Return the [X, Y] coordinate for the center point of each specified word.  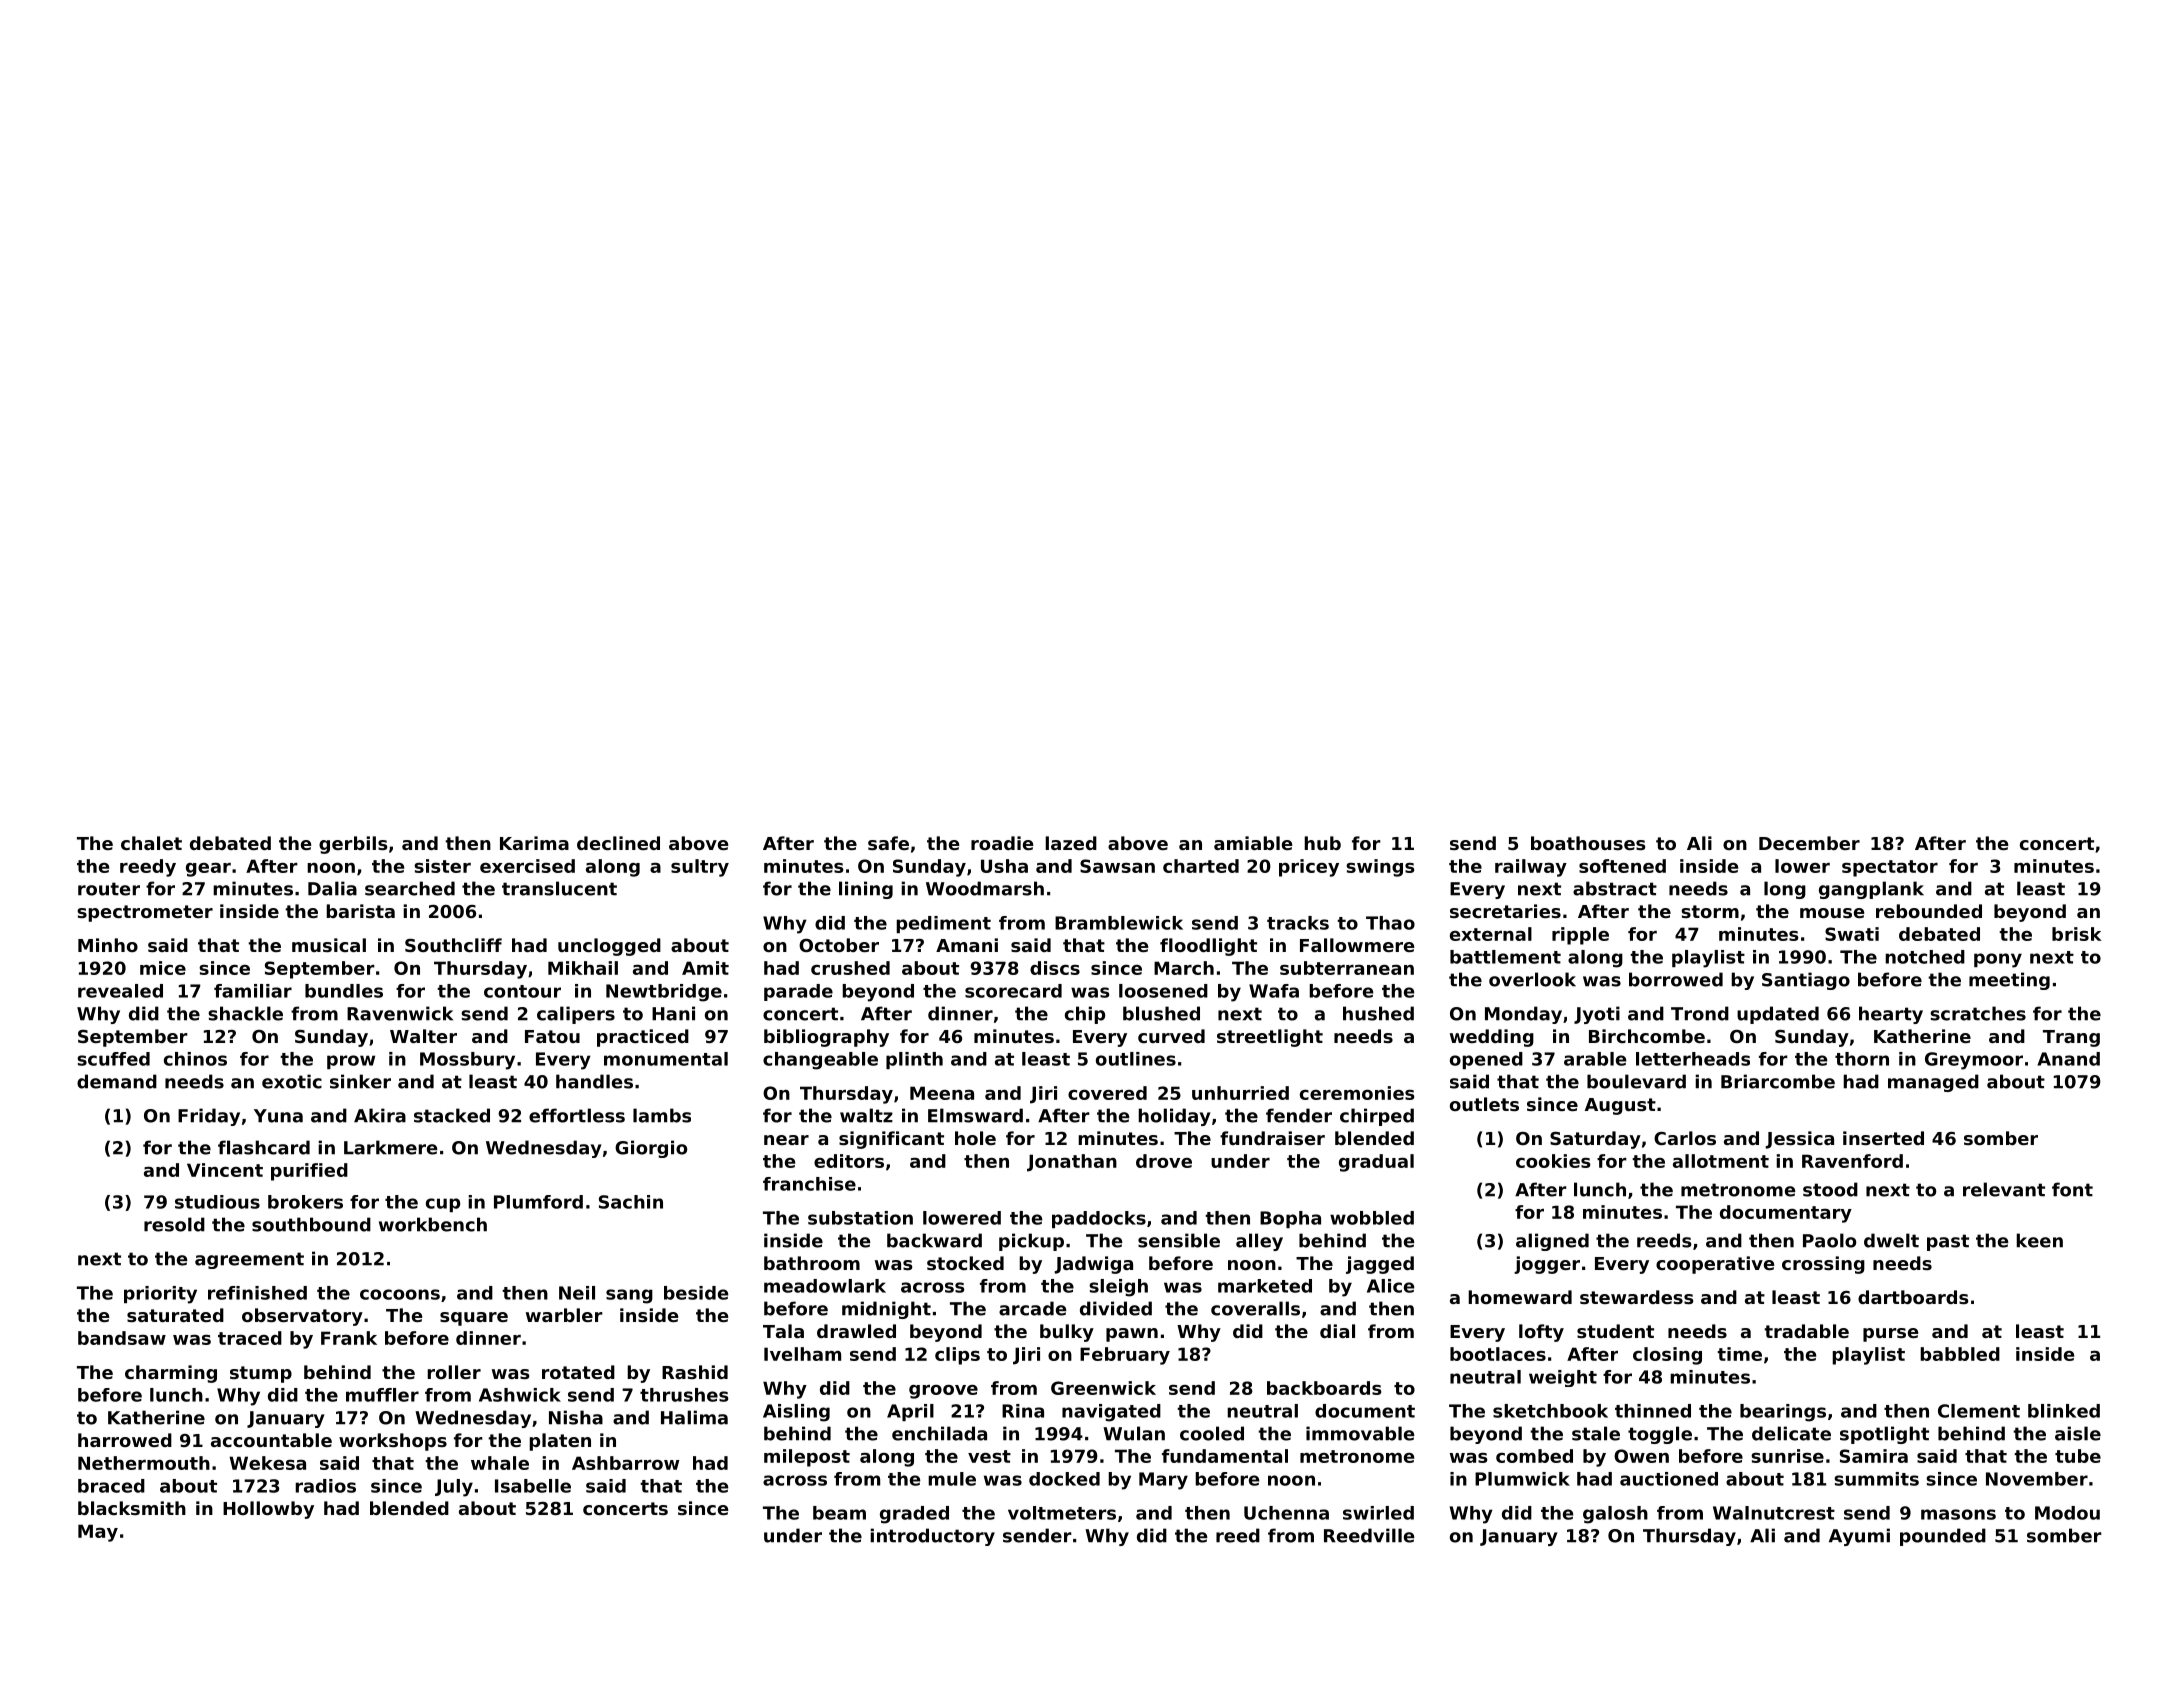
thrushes [684, 1395]
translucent [559, 888]
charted [1201, 866]
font [2072, 1189]
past [1948, 1242]
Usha [1004, 866]
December [1809, 843]
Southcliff [453, 945]
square [474, 1319]
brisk [2077, 934]
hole [975, 1138]
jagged [1380, 1265]
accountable [271, 1440]
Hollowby [268, 1510]
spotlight [1884, 1435]
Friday [209, 1117]
